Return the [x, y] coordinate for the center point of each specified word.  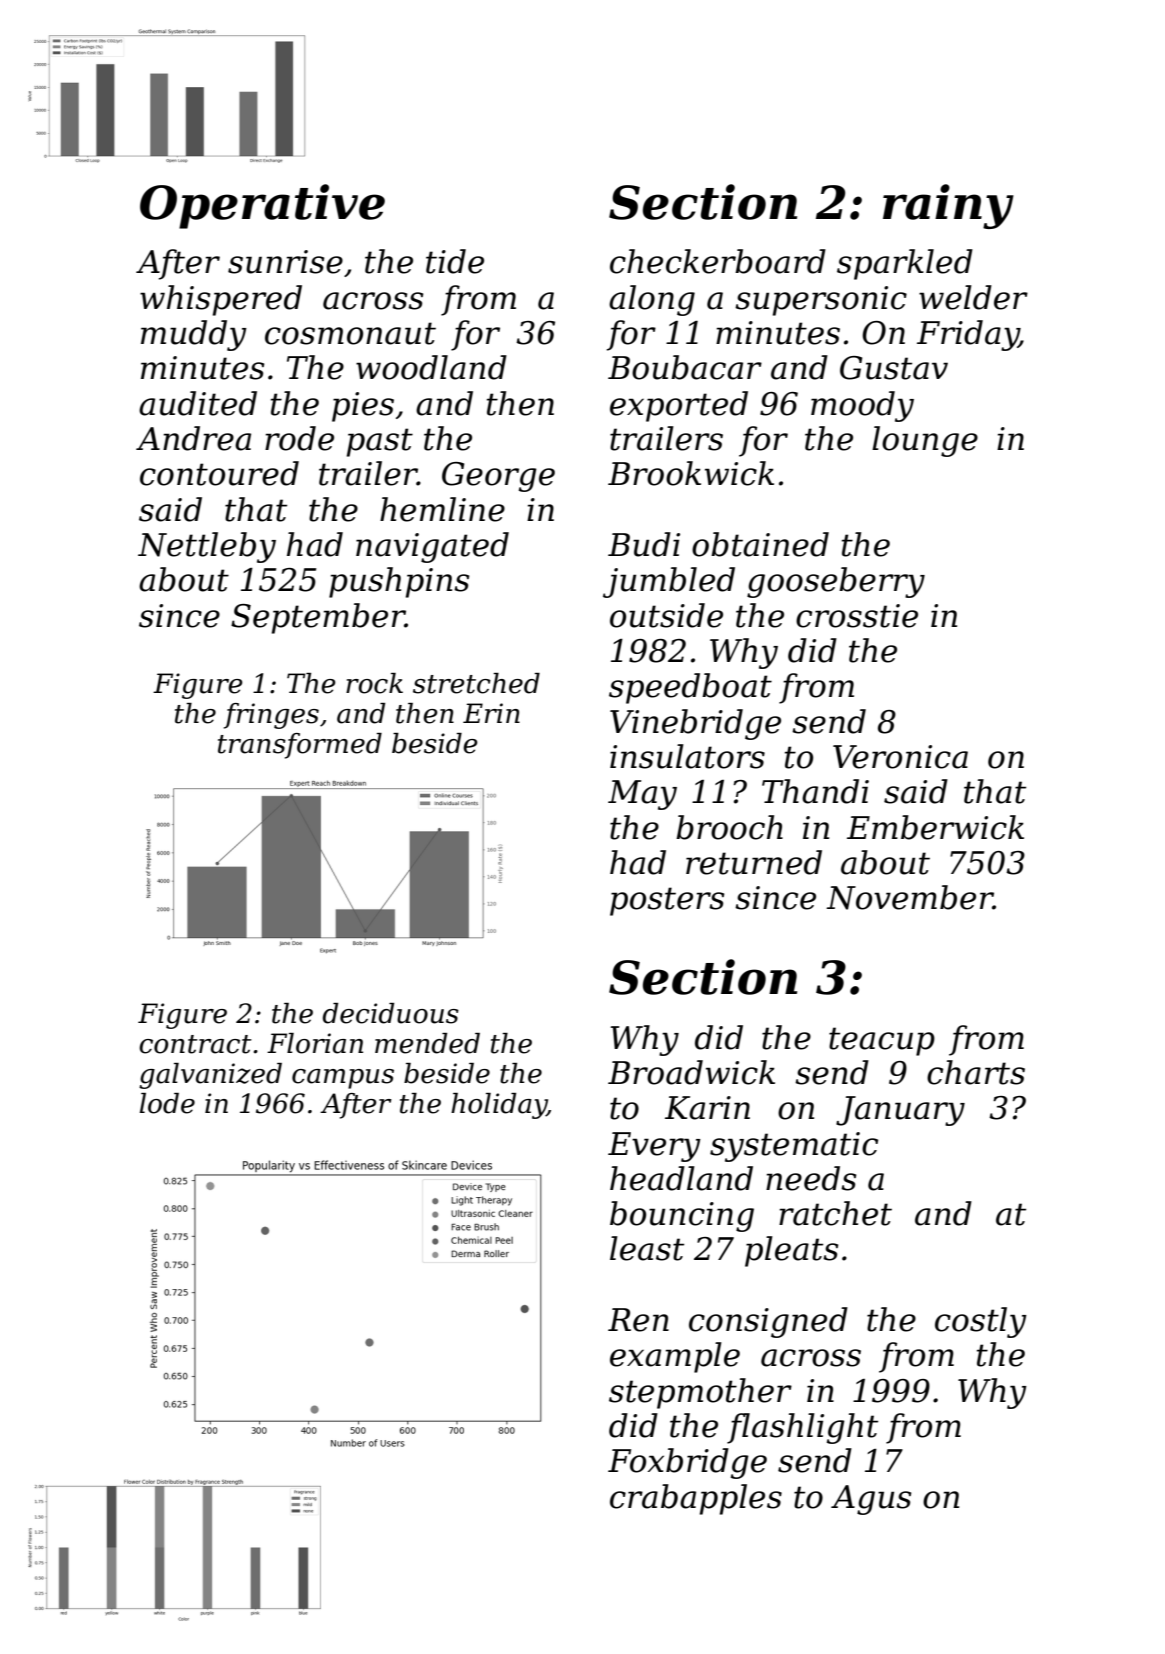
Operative [262, 206]
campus [343, 1079]
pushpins [399, 582]
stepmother [700, 1393]
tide [455, 261]
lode [167, 1103]
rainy [948, 206]
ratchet [835, 1213]
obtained [760, 544]
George [498, 477]
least [647, 1248]
